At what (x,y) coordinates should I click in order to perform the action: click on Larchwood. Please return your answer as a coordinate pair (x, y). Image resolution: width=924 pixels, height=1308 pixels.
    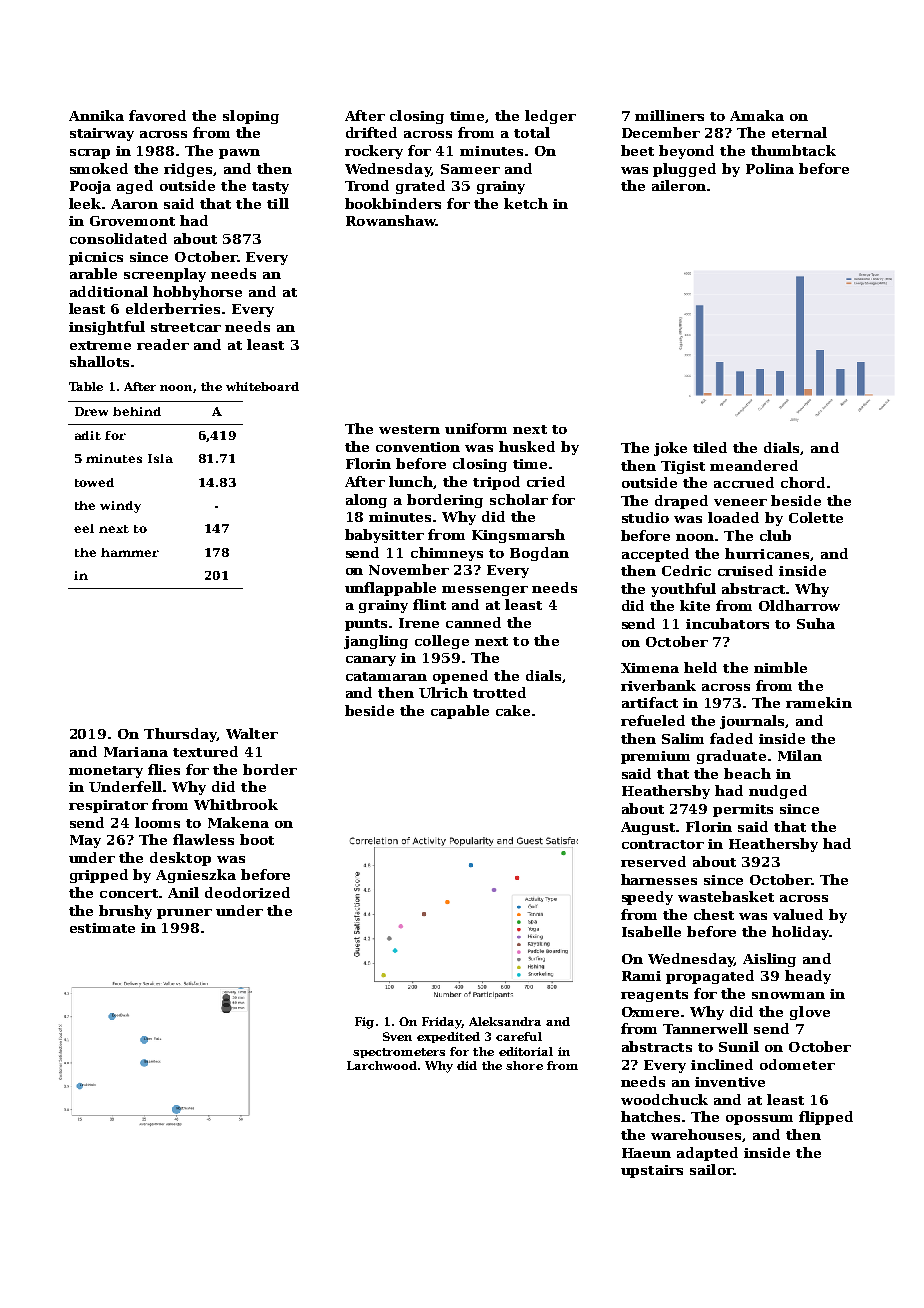
    Looking at the image, I should click on (382, 1065).
